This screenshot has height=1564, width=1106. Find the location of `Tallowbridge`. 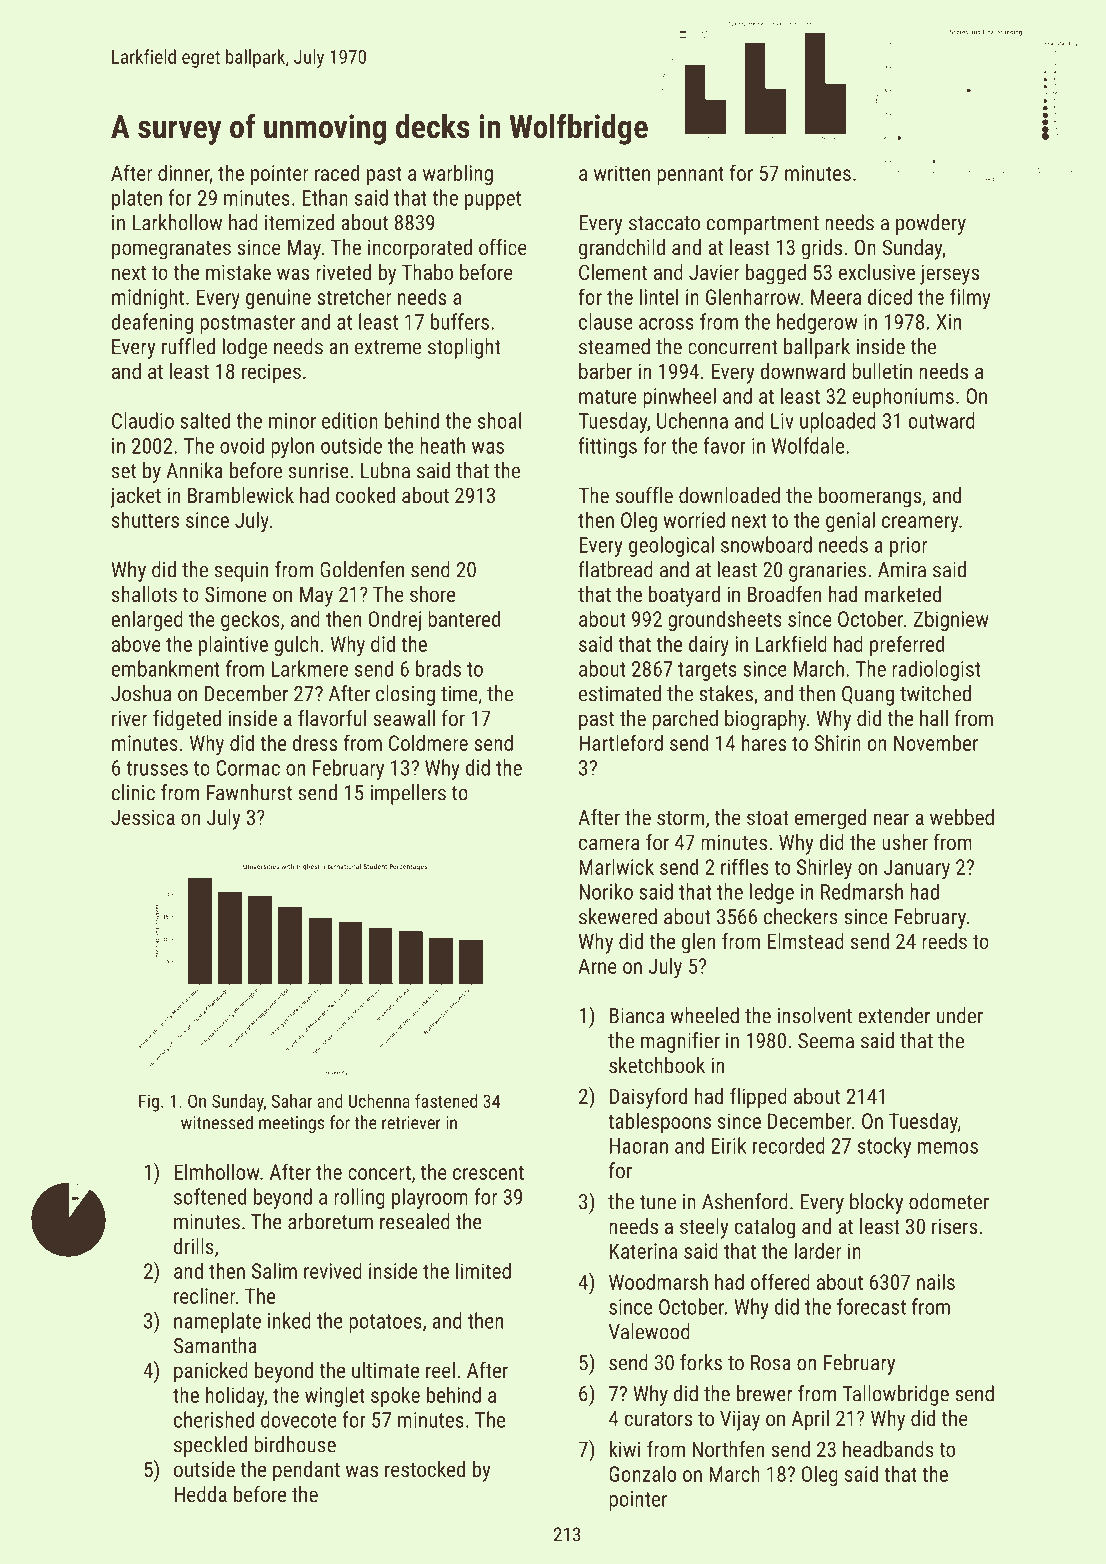

Tallowbridge is located at coordinates (895, 1395).
